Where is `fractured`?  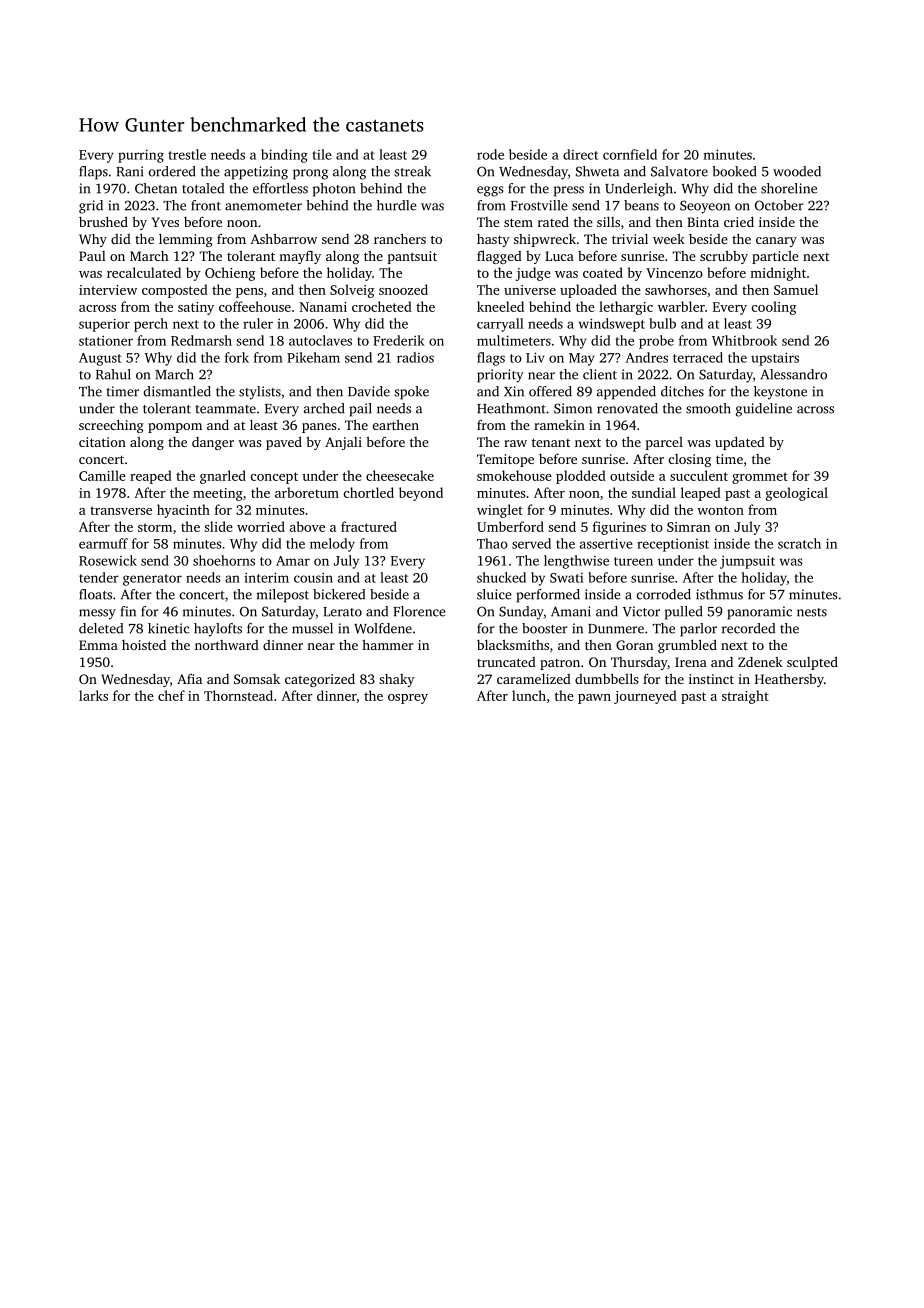 fractured is located at coordinates (369, 526).
